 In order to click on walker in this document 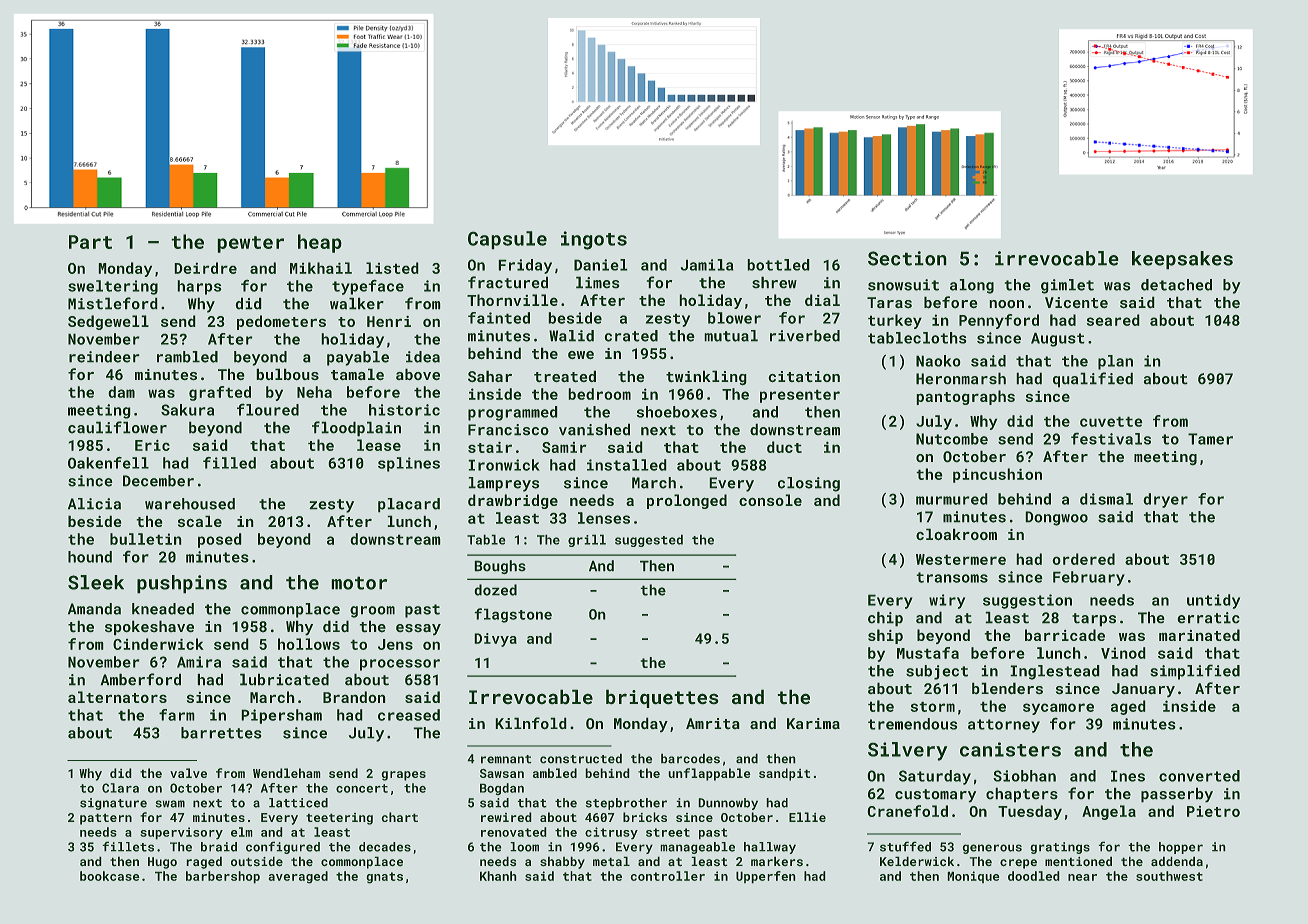, I will do `click(357, 303)`.
